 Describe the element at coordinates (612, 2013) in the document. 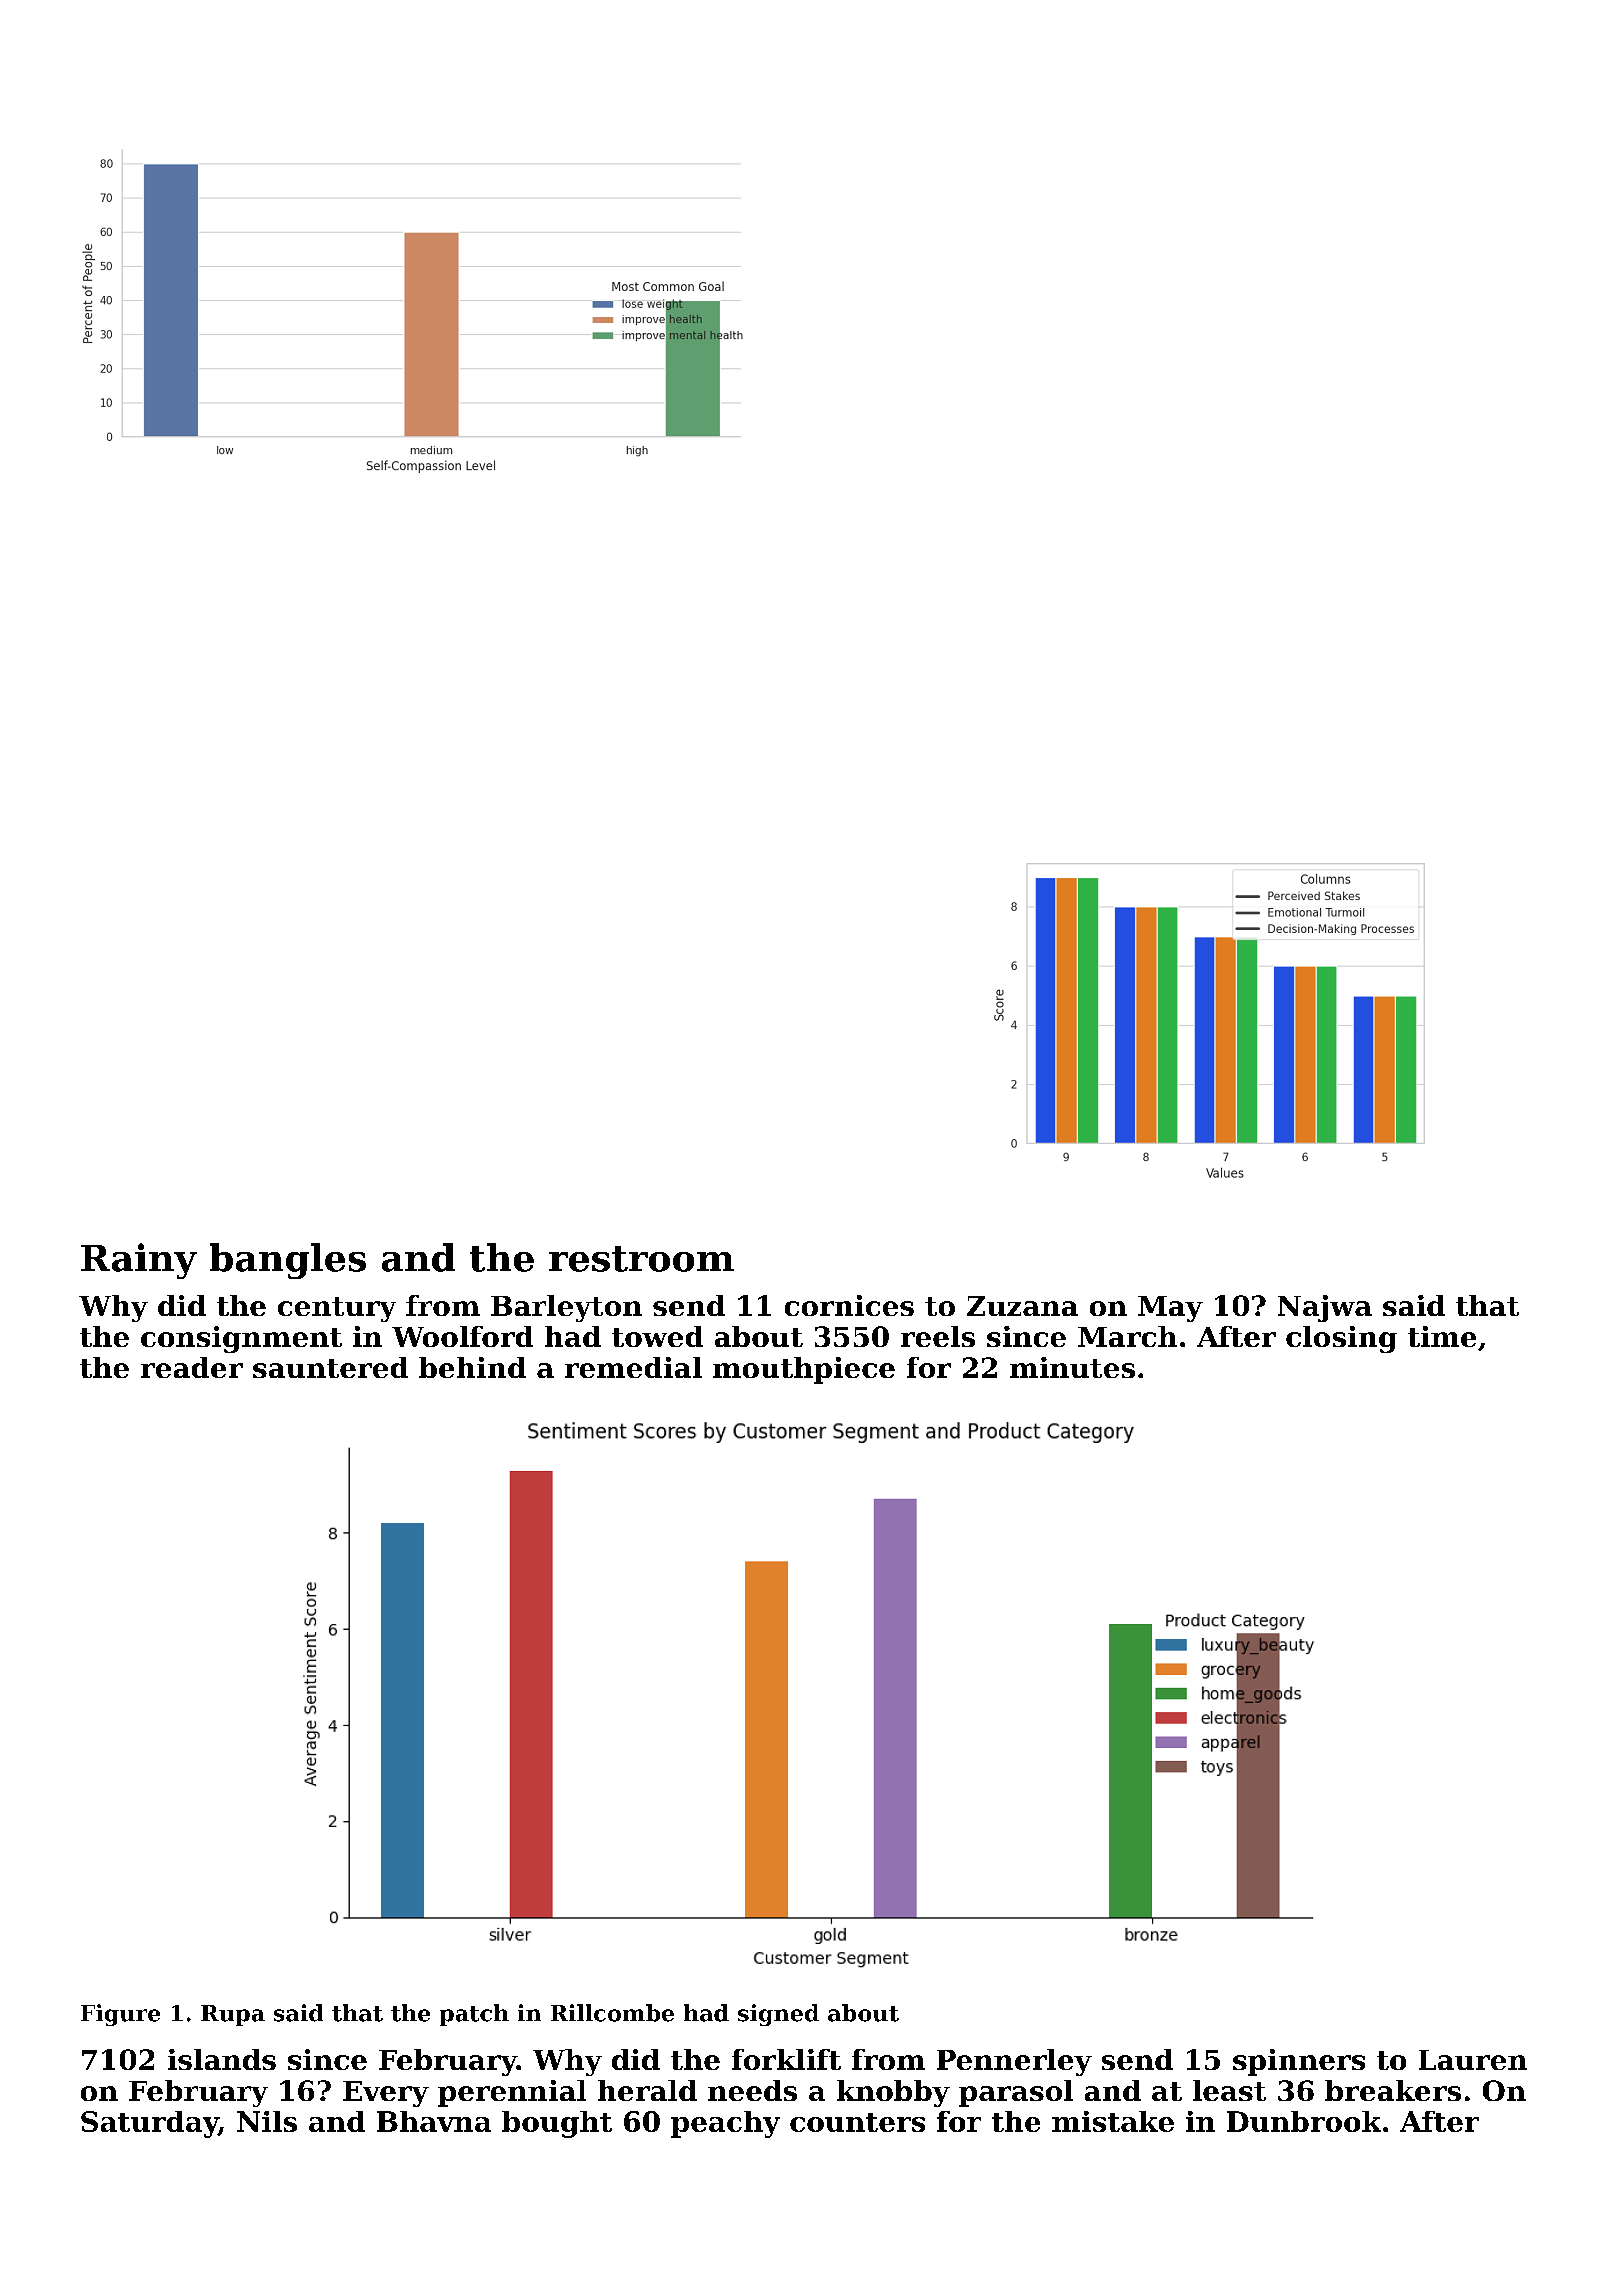

I see `Rillcombe` at that location.
